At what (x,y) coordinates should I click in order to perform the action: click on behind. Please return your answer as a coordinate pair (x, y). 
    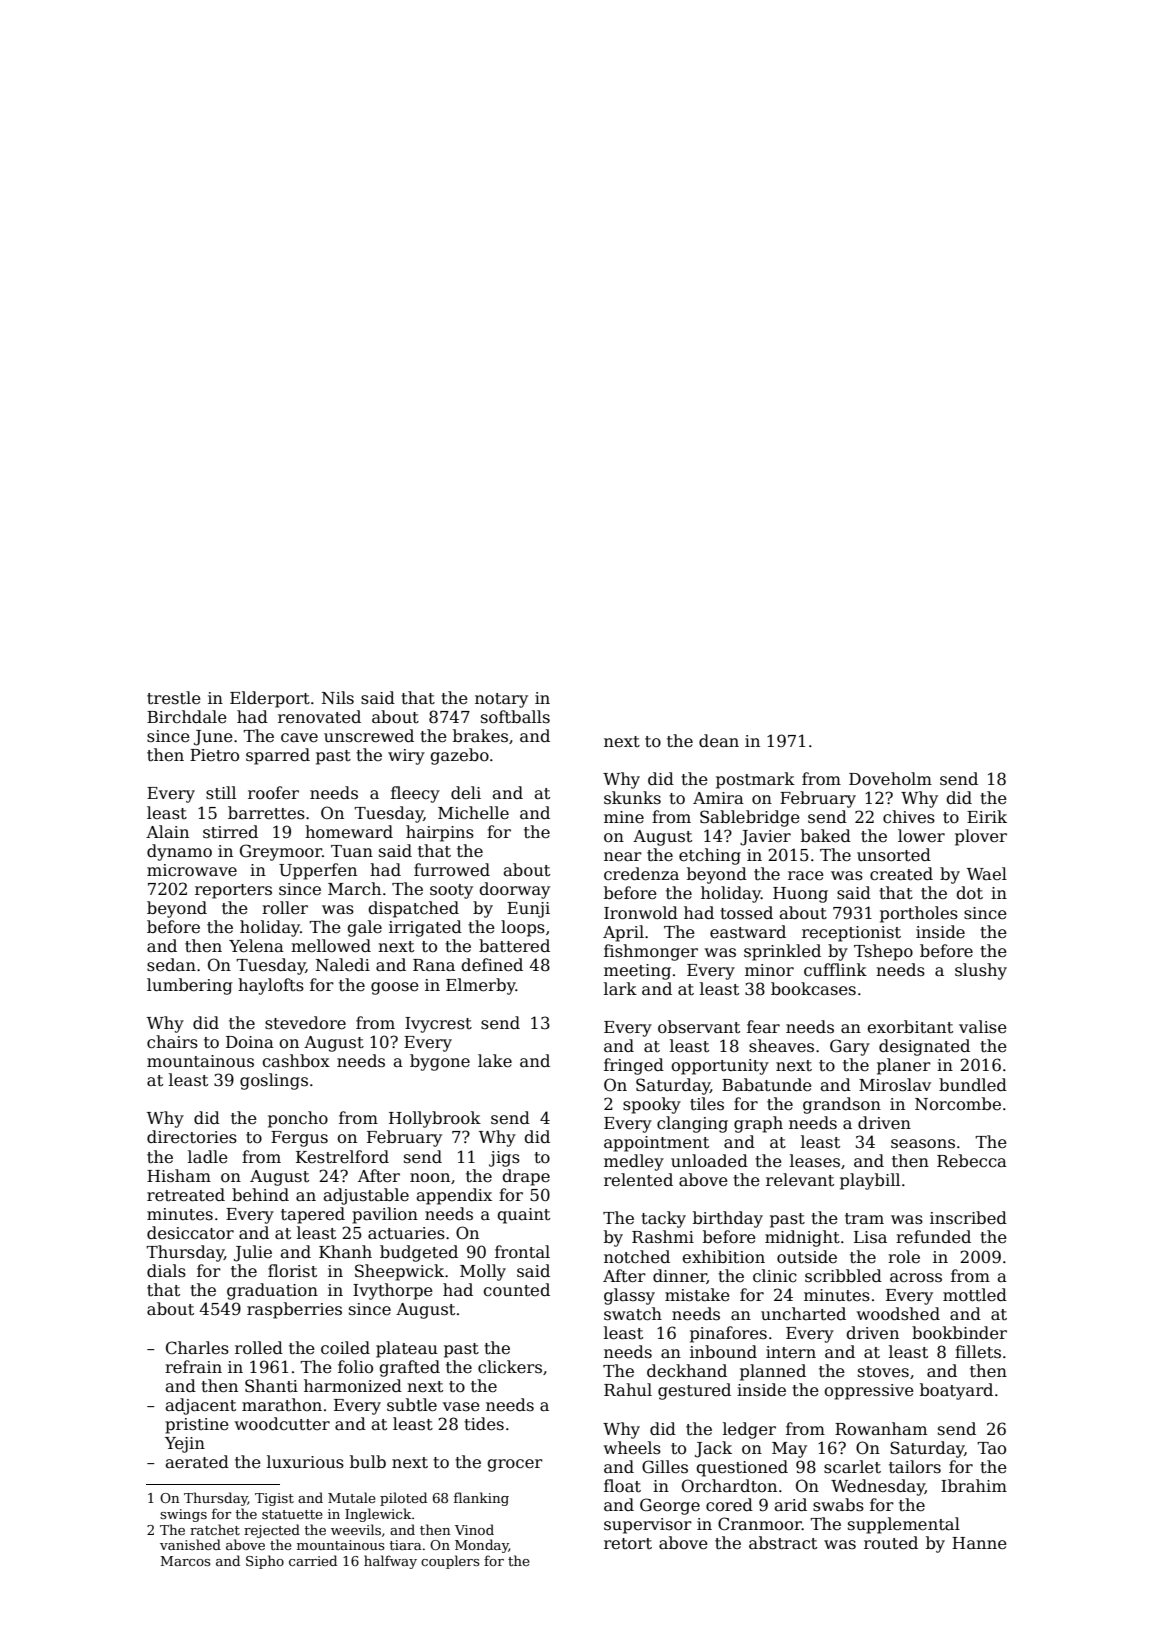
    Looking at the image, I should click on (260, 1195).
